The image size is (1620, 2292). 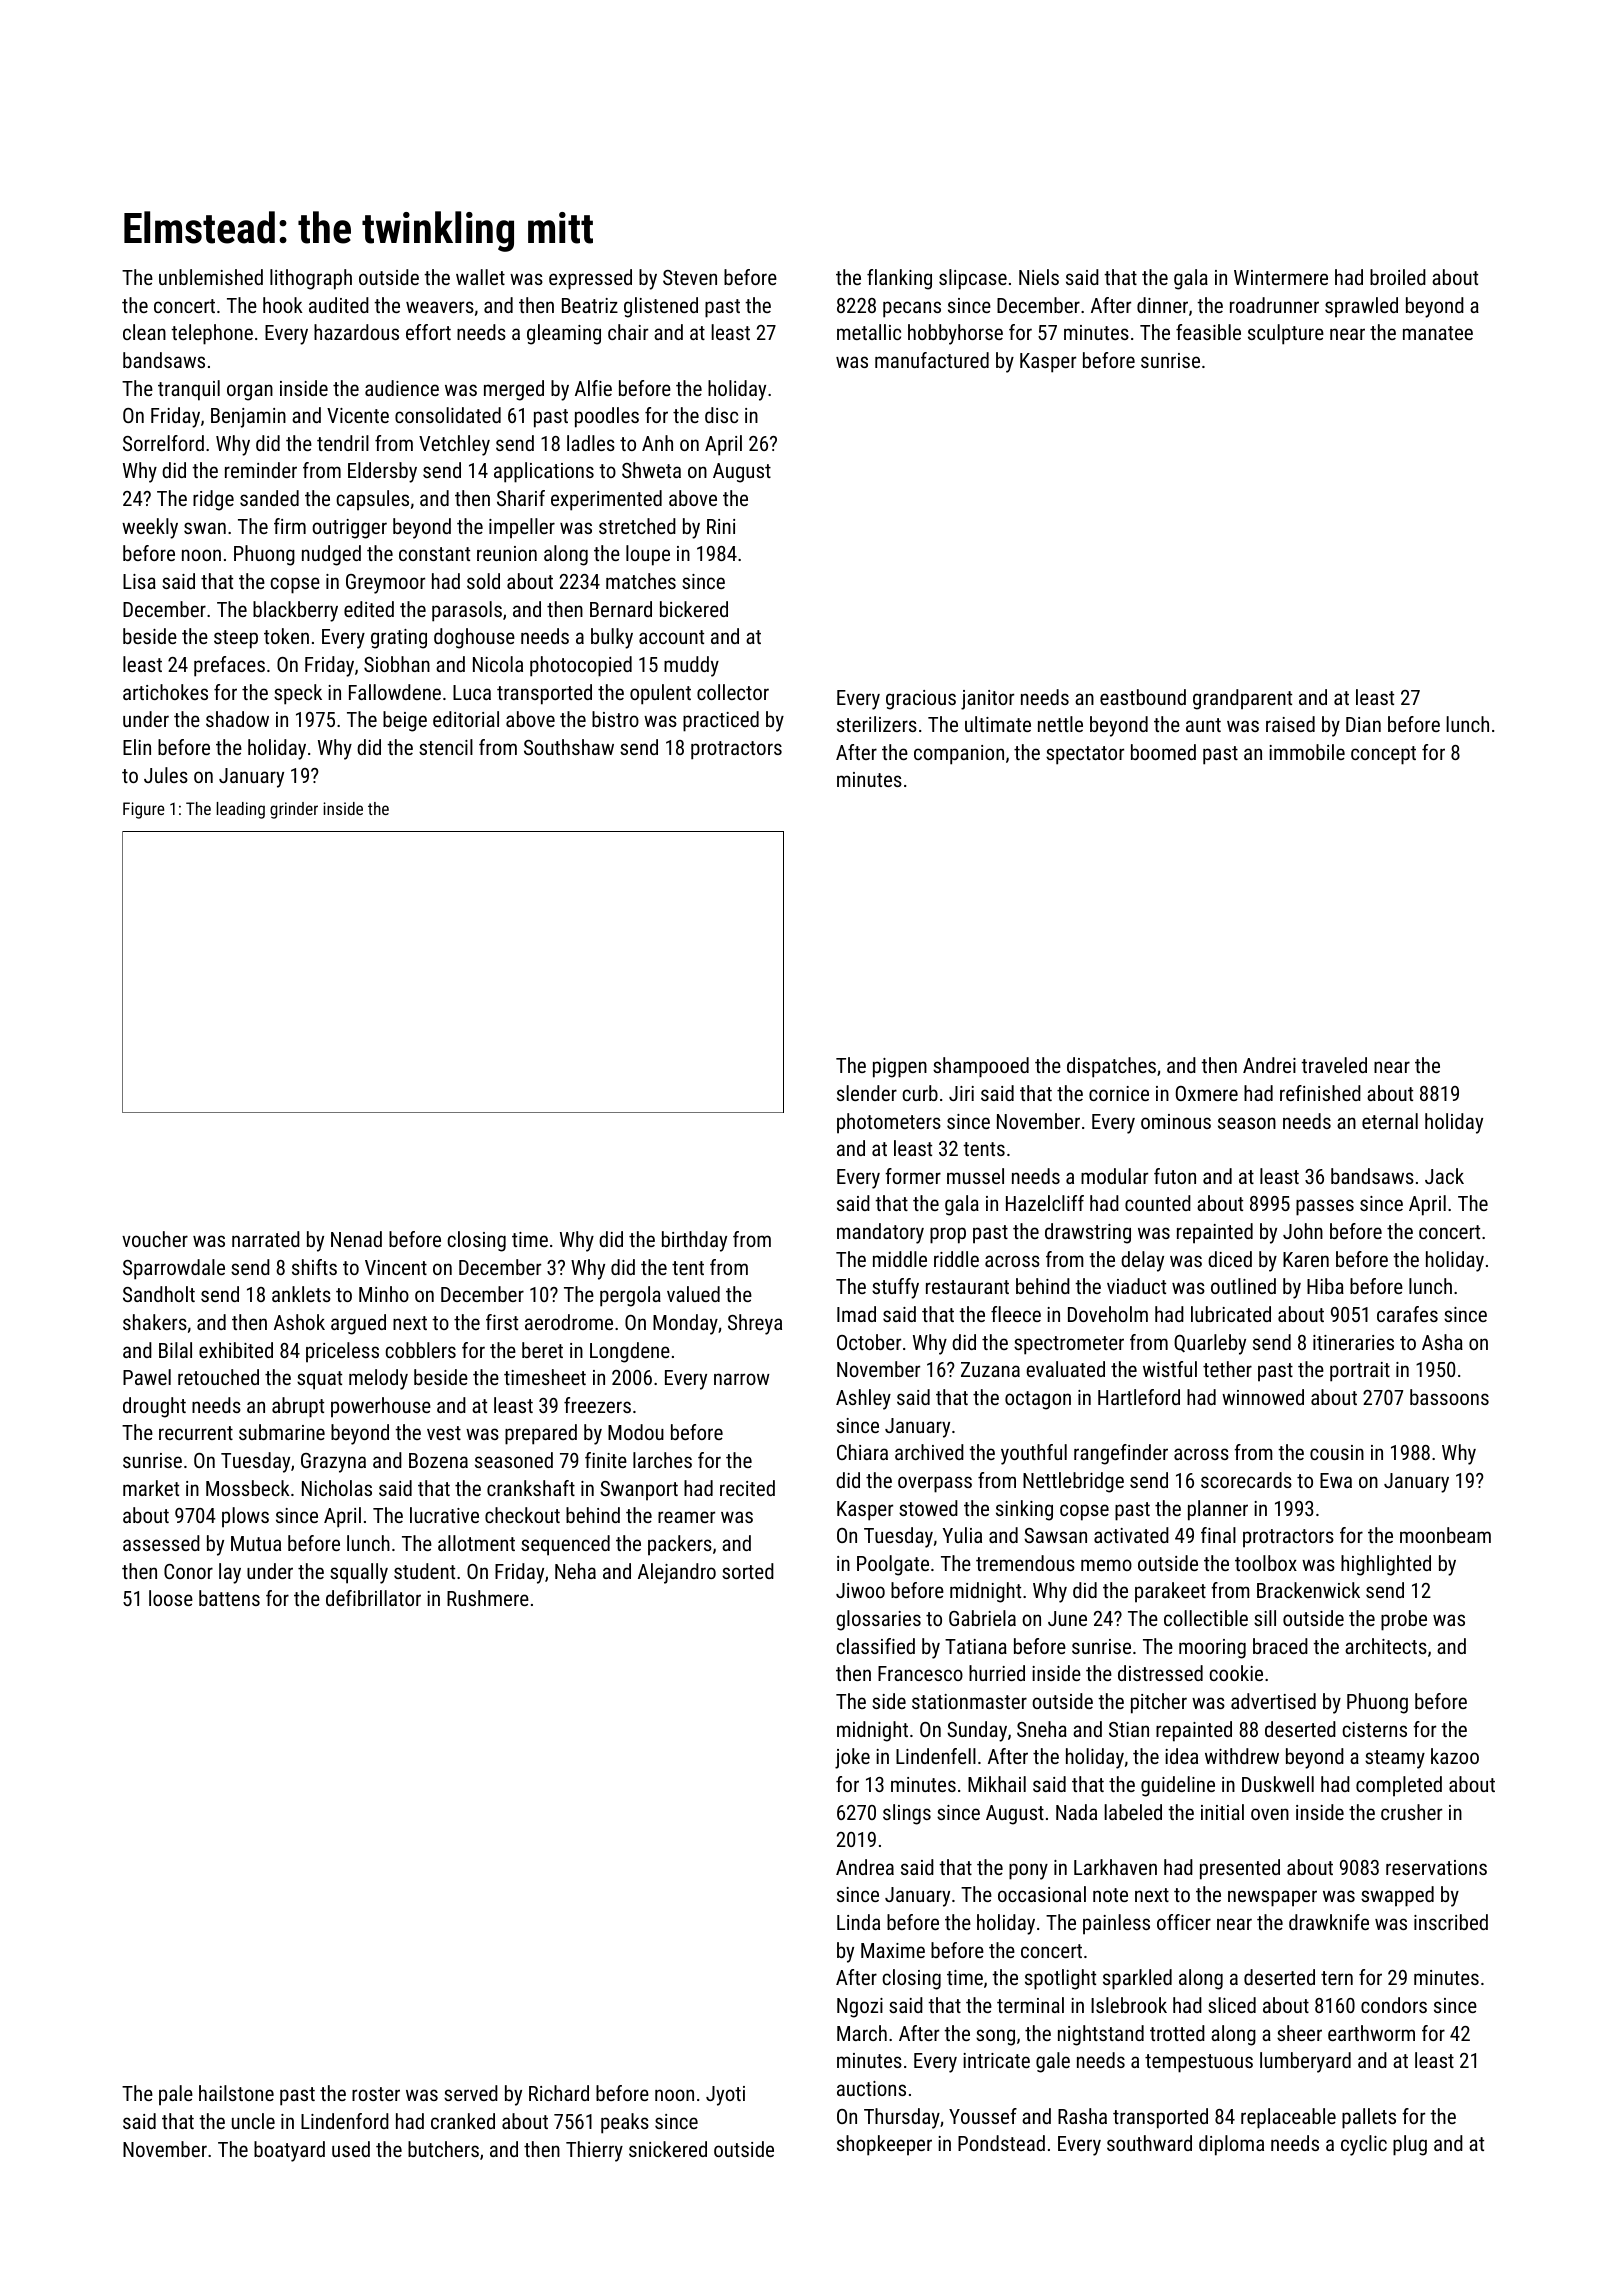 What do you see at coordinates (865, 1867) in the document?
I see `Andrea` at bounding box center [865, 1867].
